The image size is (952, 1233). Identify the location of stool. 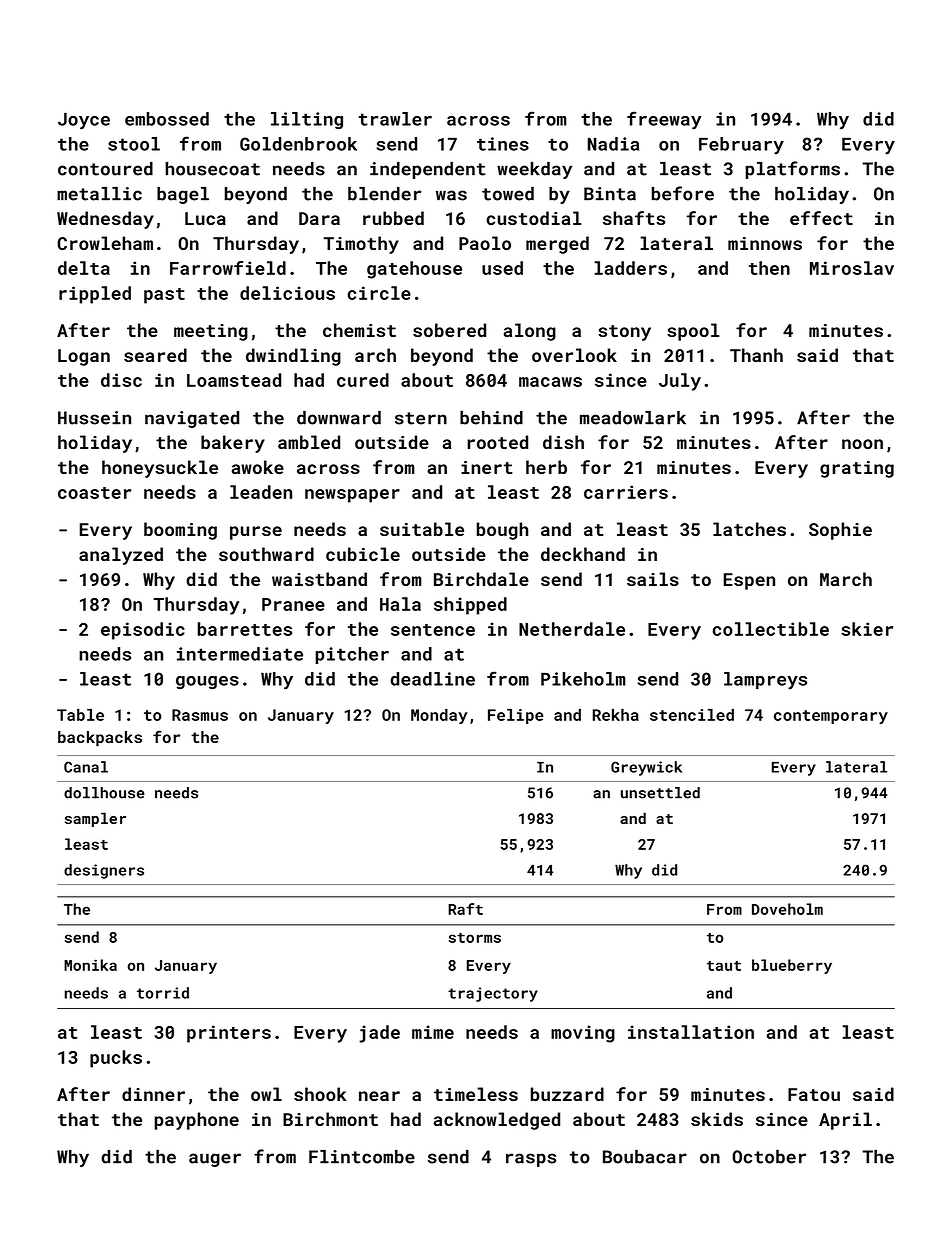
(134, 144).
